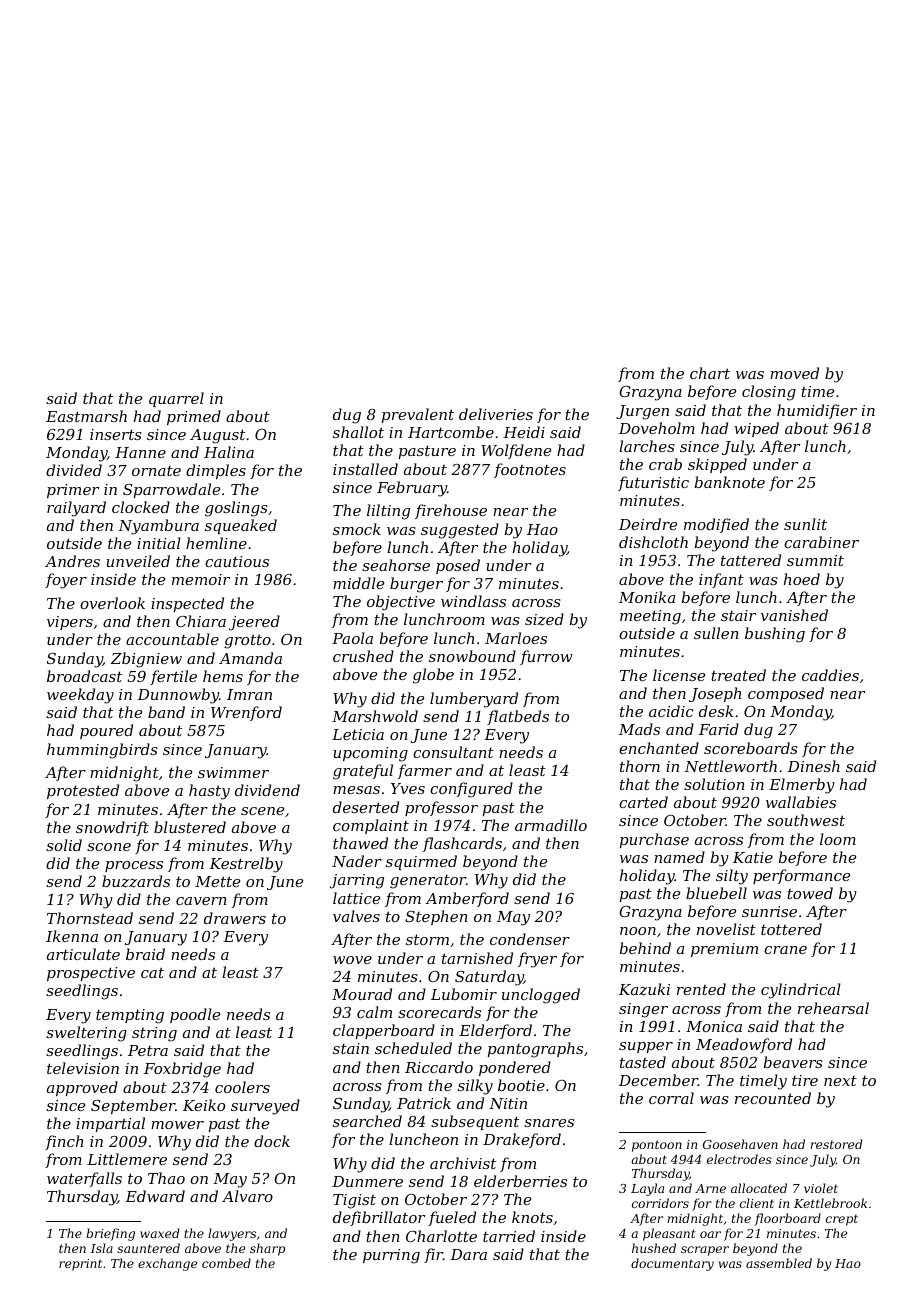 The width and height of the image is (924, 1308). What do you see at coordinates (352, 960) in the image?
I see `wove` at bounding box center [352, 960].
